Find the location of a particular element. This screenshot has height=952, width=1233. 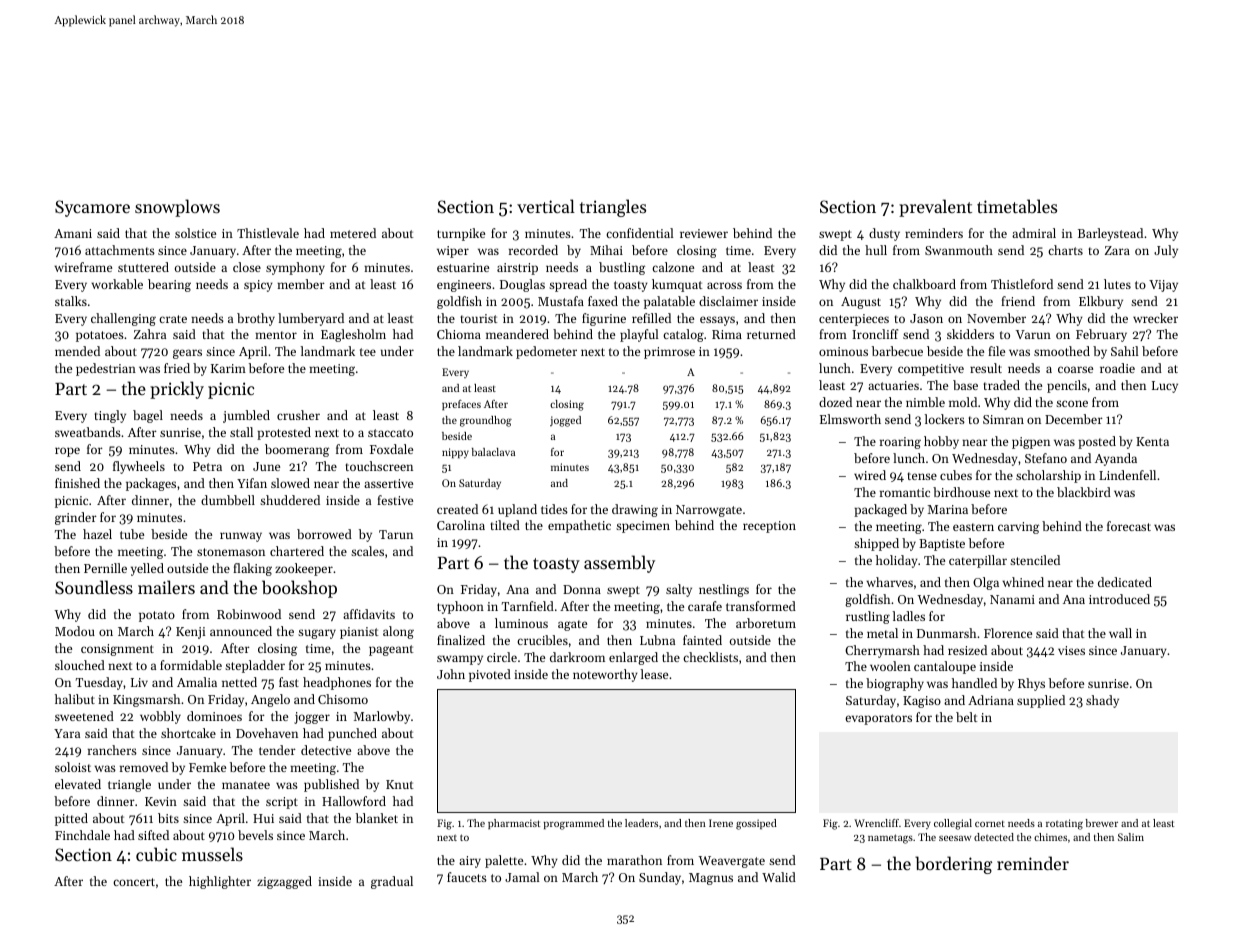

slowed is located at coordinates (290, 483).
